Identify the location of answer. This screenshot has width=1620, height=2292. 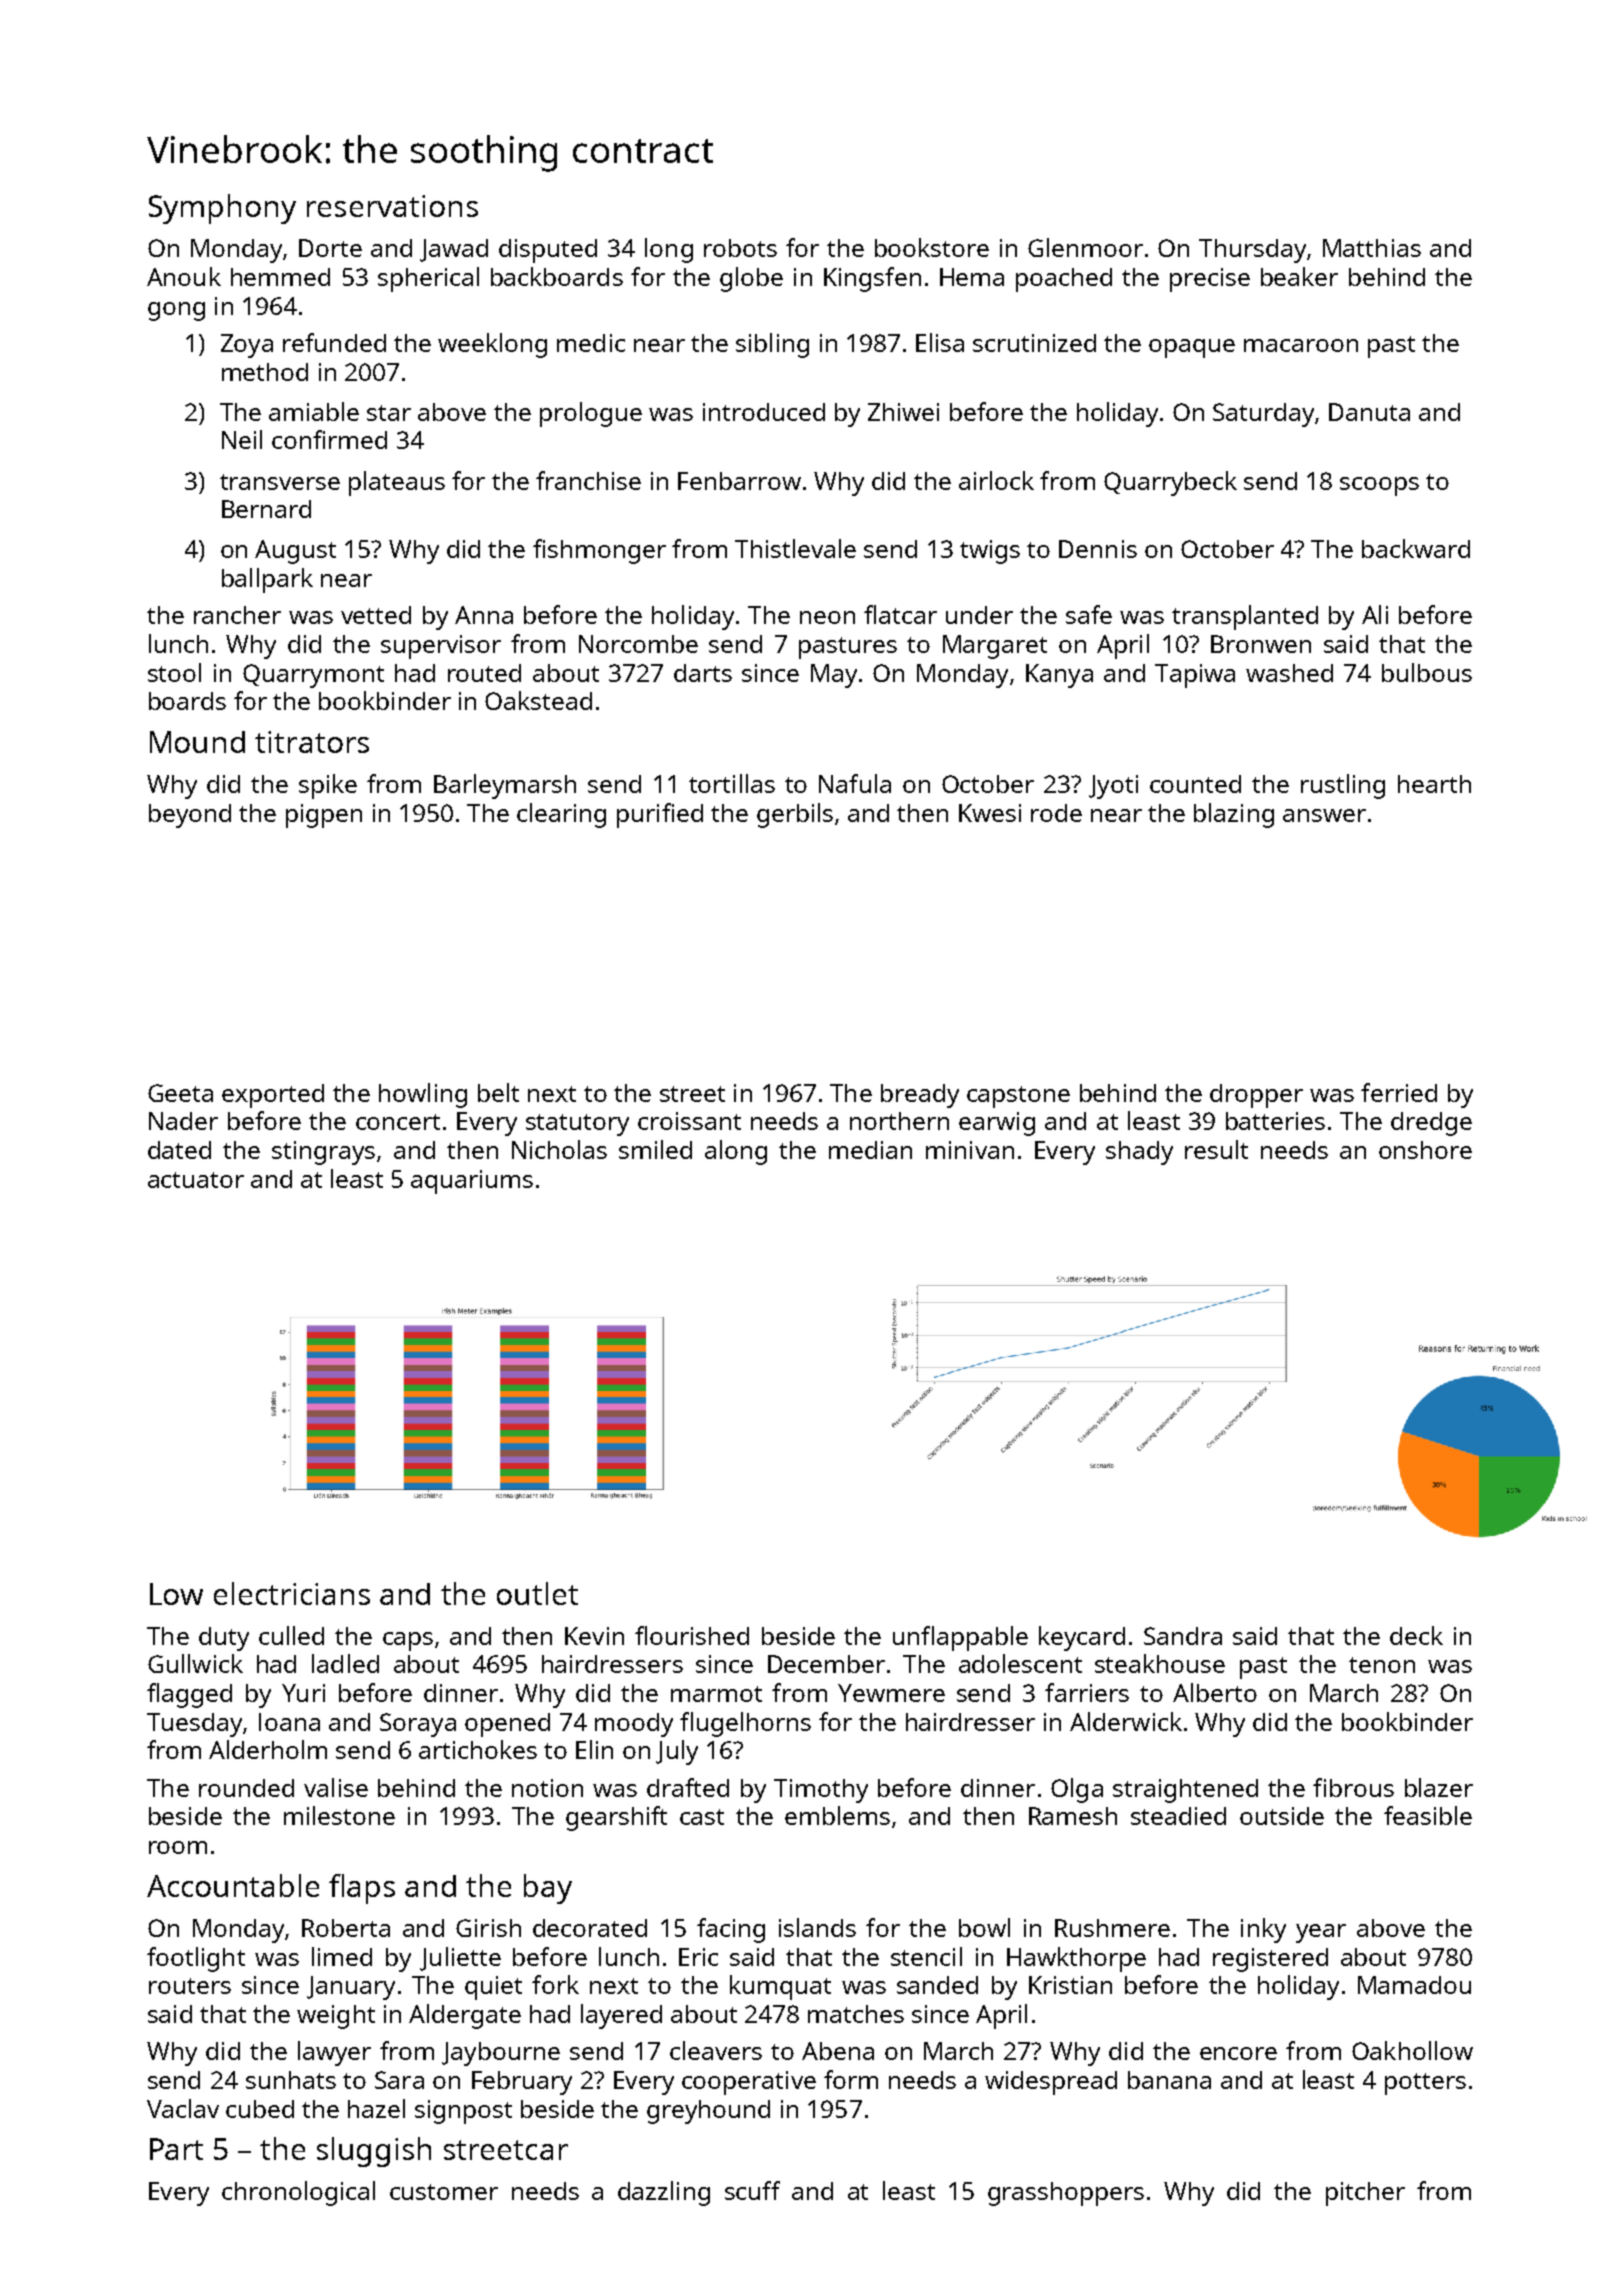
(1324, 815).
